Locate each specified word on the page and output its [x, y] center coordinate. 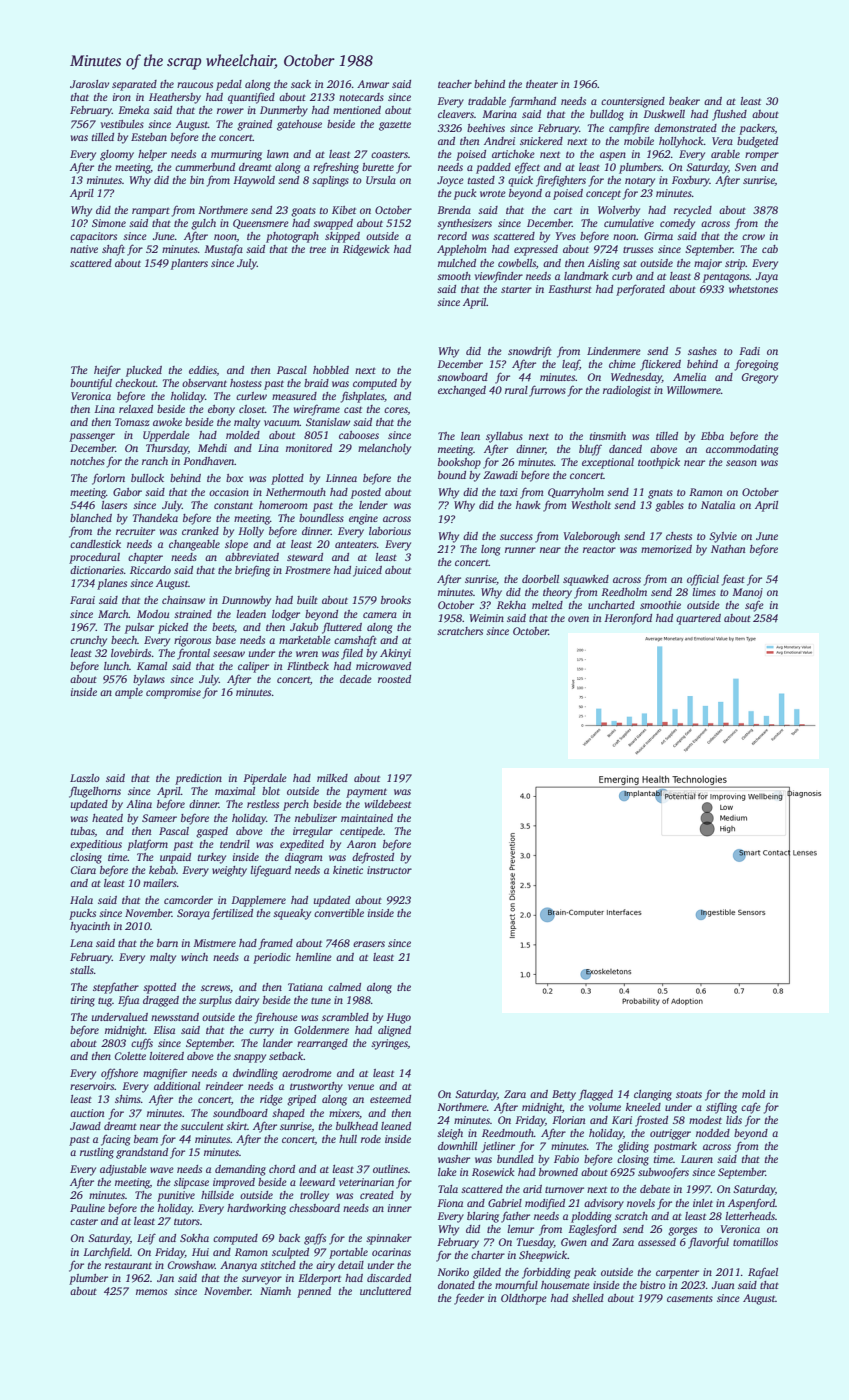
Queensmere [261, 224]
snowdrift [530, 352]
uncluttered [385, 1291]
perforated [640, 290]
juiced [367, 571]
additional [177, 1086]
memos [151, 1292]
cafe [751, 1108]
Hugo [398, 1018]
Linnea [341, 478]
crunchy [88, 641]
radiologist [627, 391]
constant [233, 505]
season [741, 463]
